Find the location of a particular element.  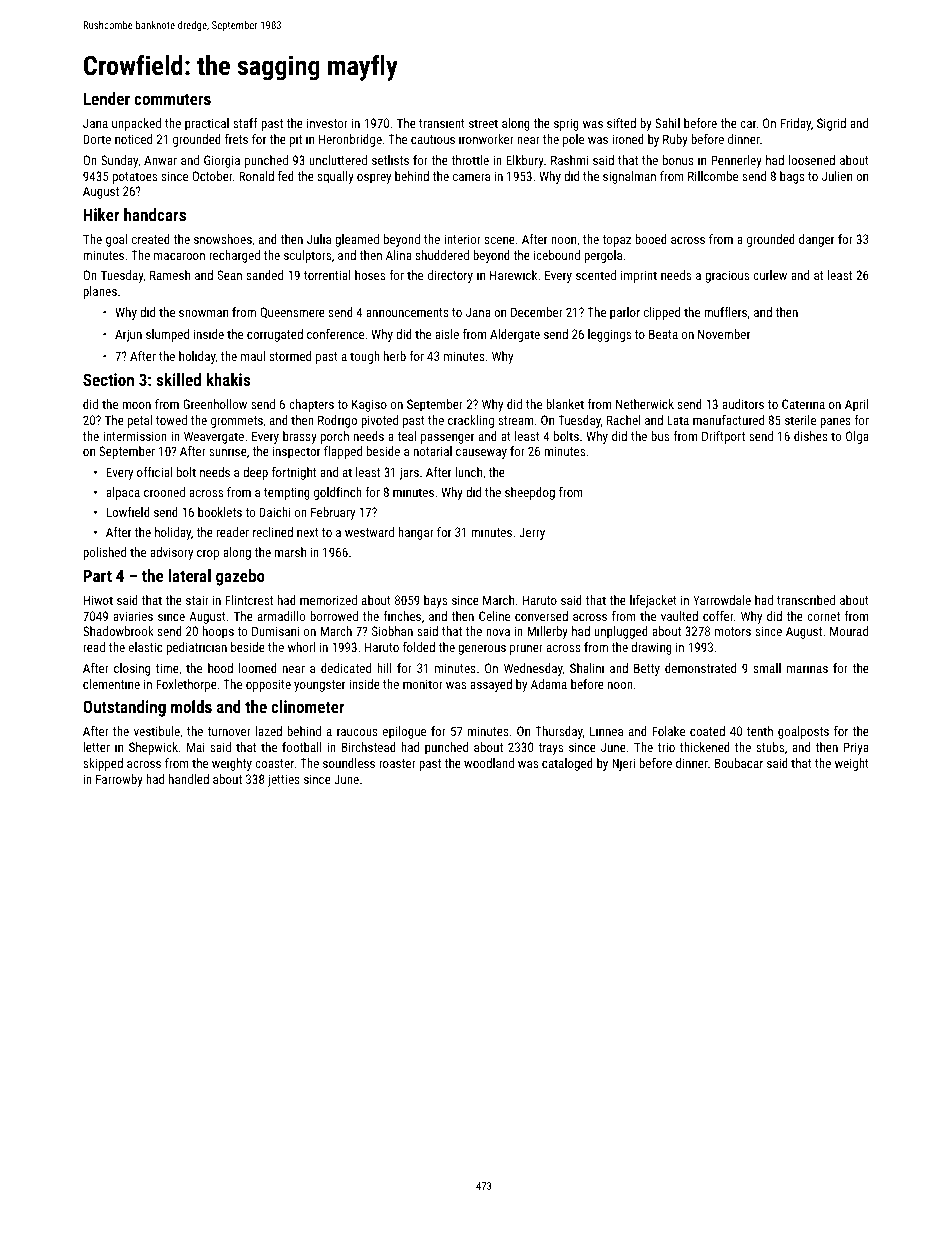

Hiwot is located at coordinates (98, 600).
